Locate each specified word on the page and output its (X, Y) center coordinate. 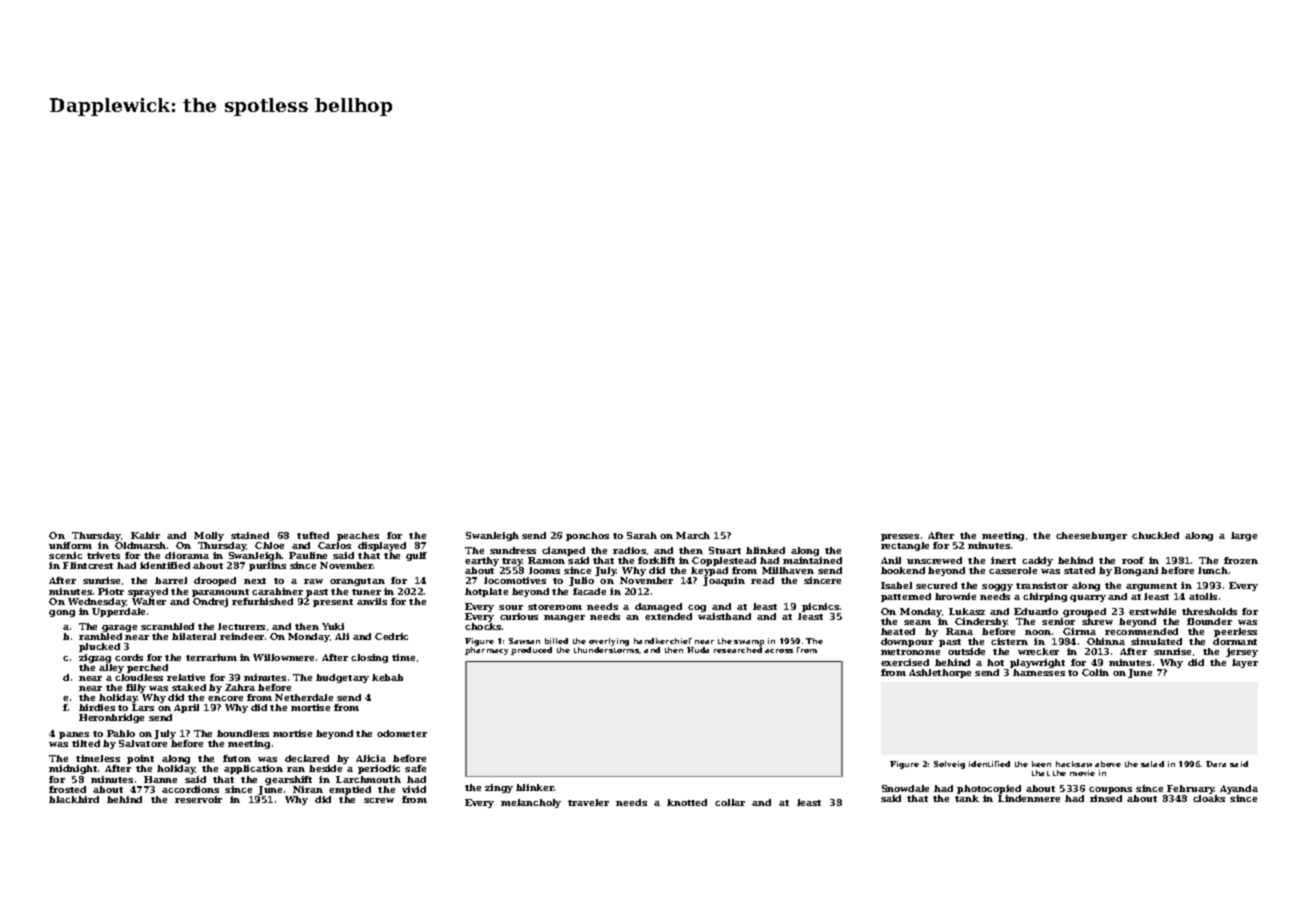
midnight (73, 769)
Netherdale (304, 697)
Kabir (145, 535)
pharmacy (486, 651)
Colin (1095, 672)
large (1244, 536)
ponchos (587, 536)
